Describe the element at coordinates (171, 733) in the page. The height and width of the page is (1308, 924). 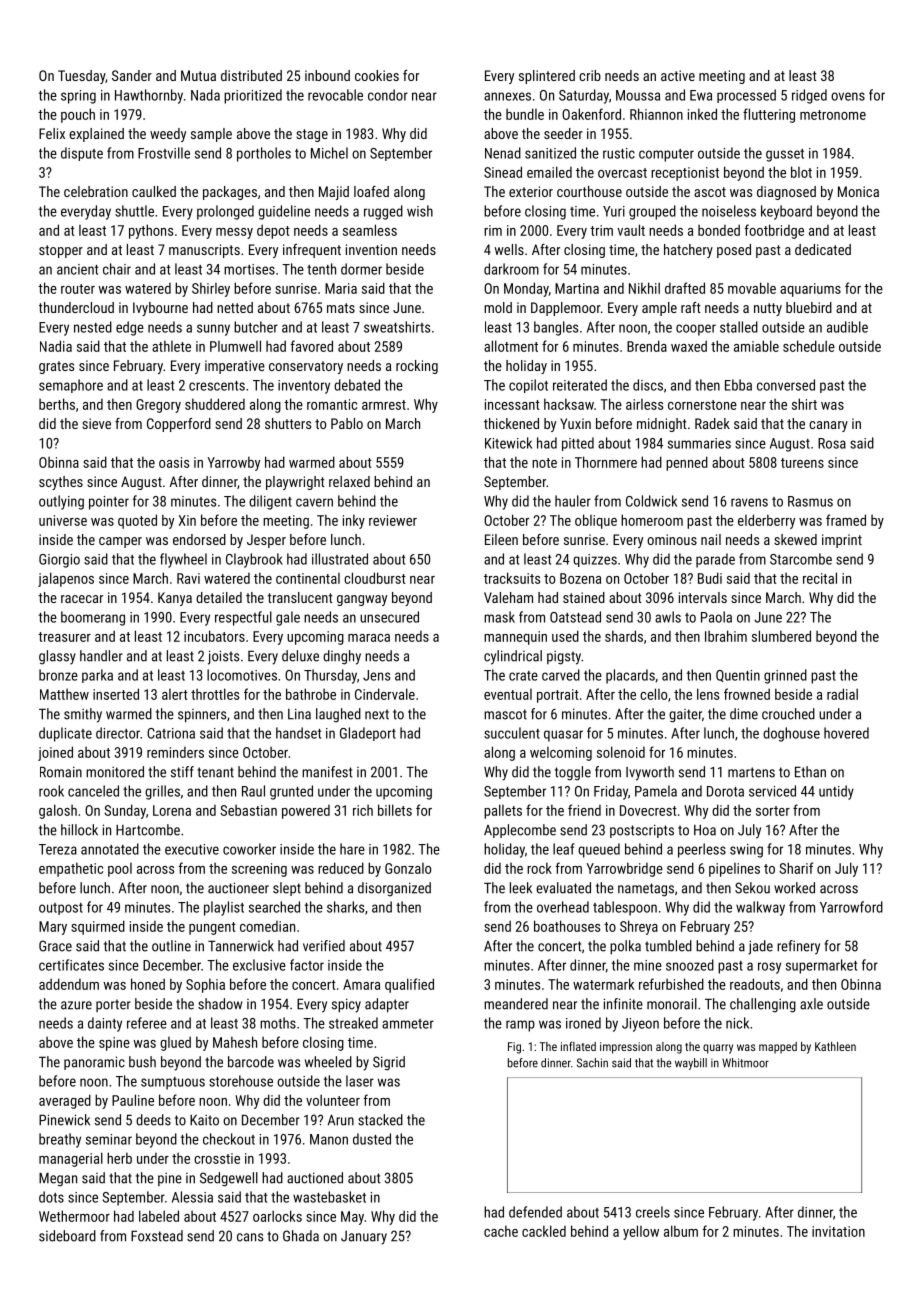
I see `Catriona` at that location.
